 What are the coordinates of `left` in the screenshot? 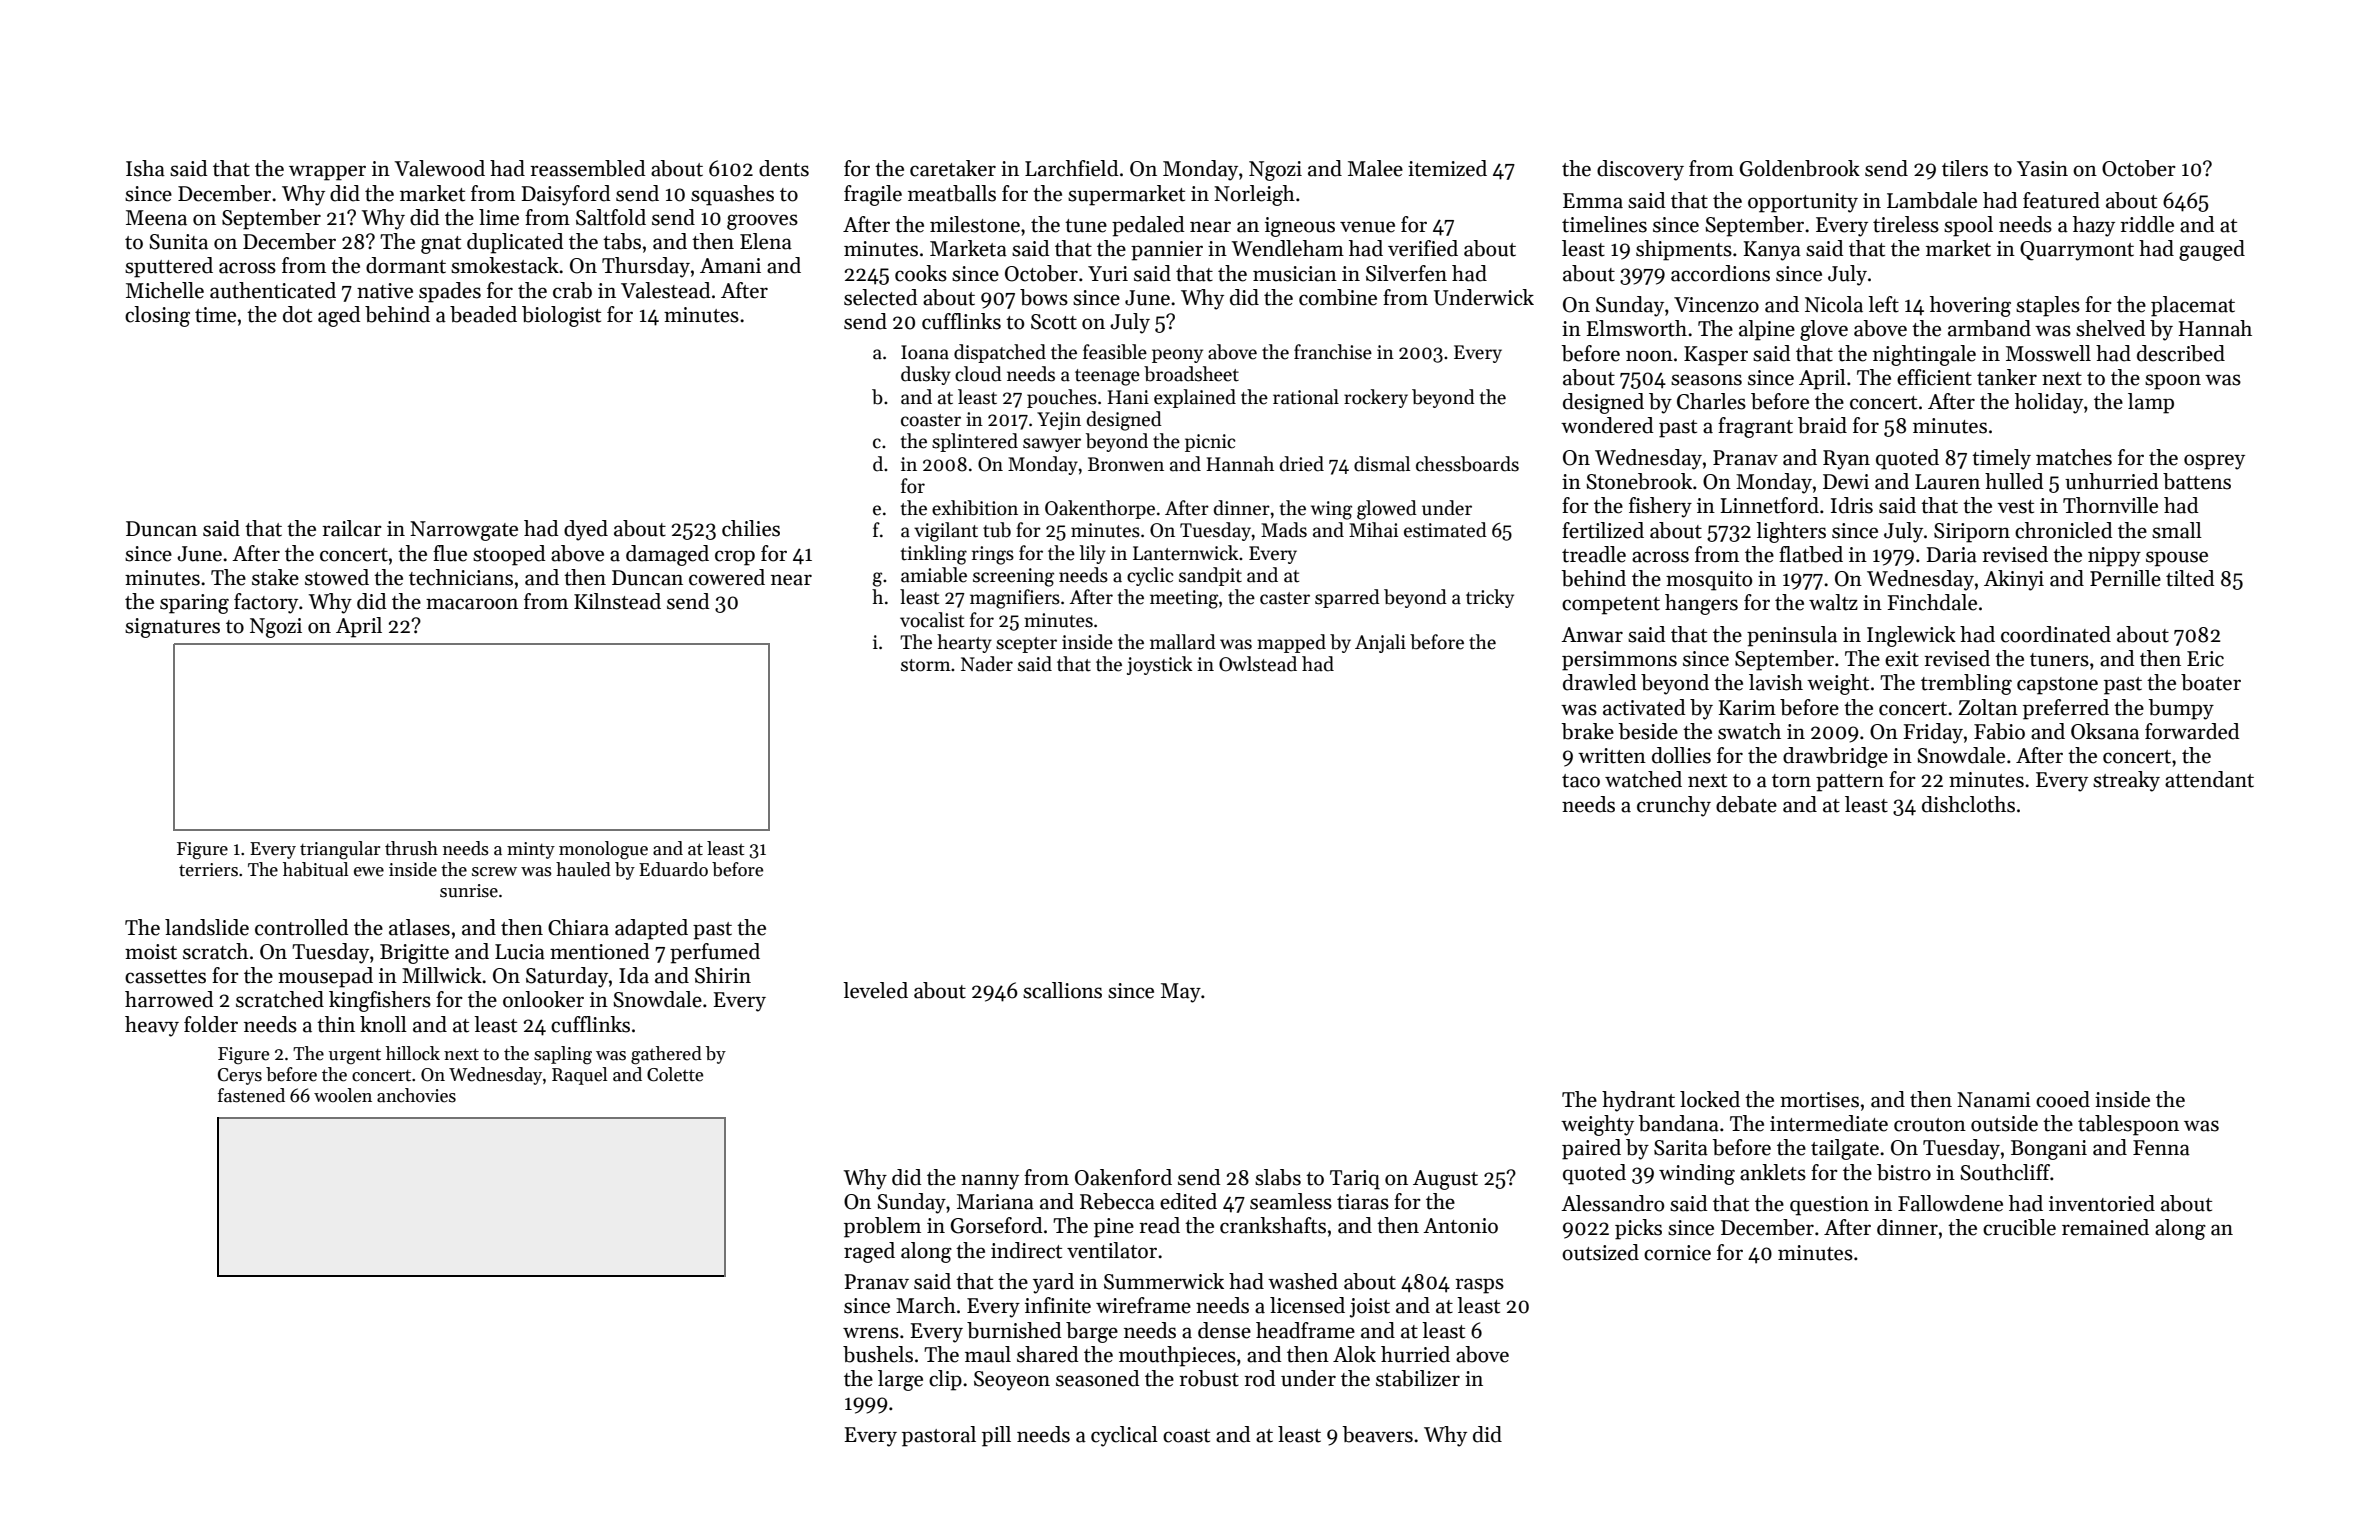 It's located at (1883, 304).
